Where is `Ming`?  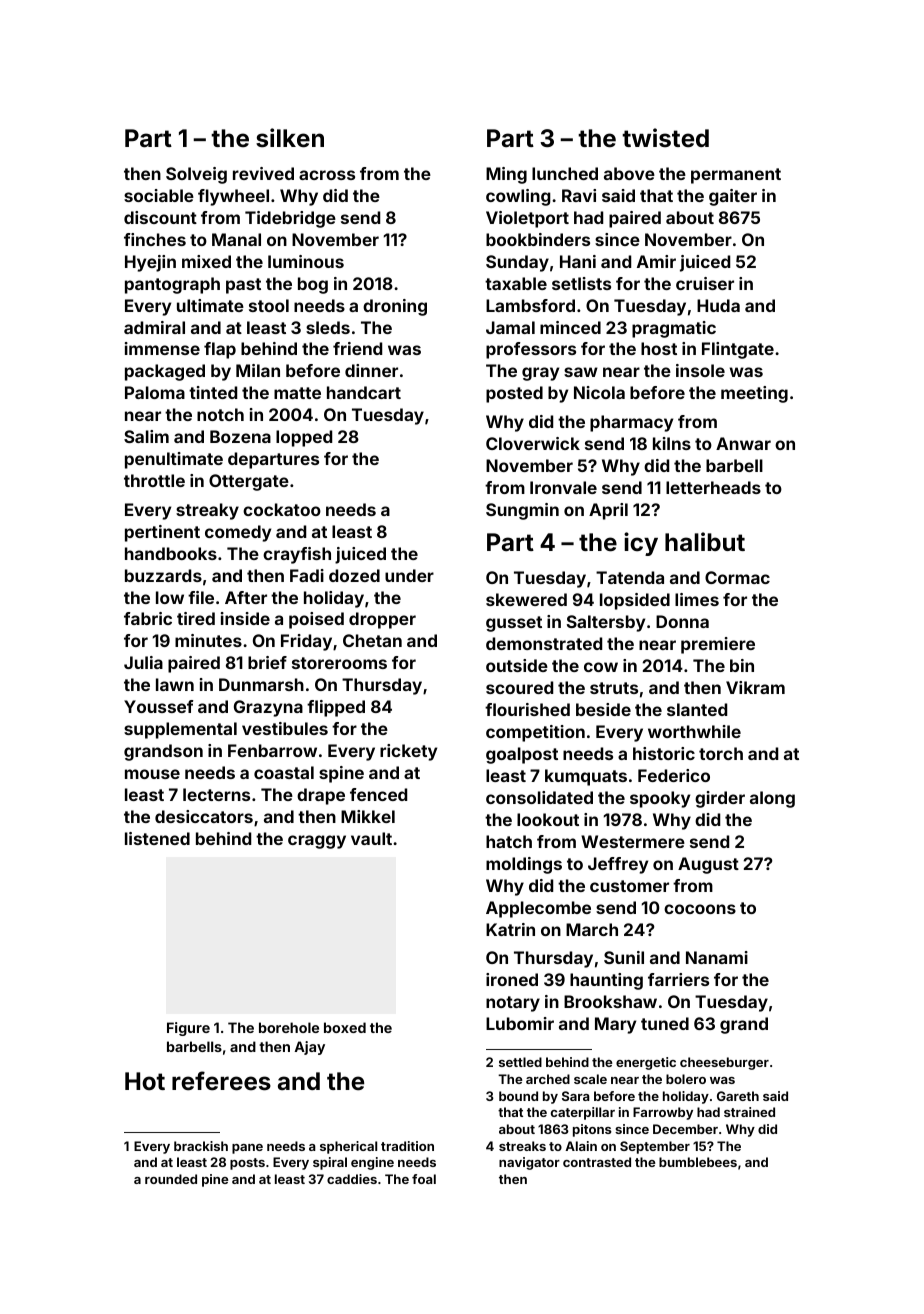 Ming is located at coordinates (506, 175).
